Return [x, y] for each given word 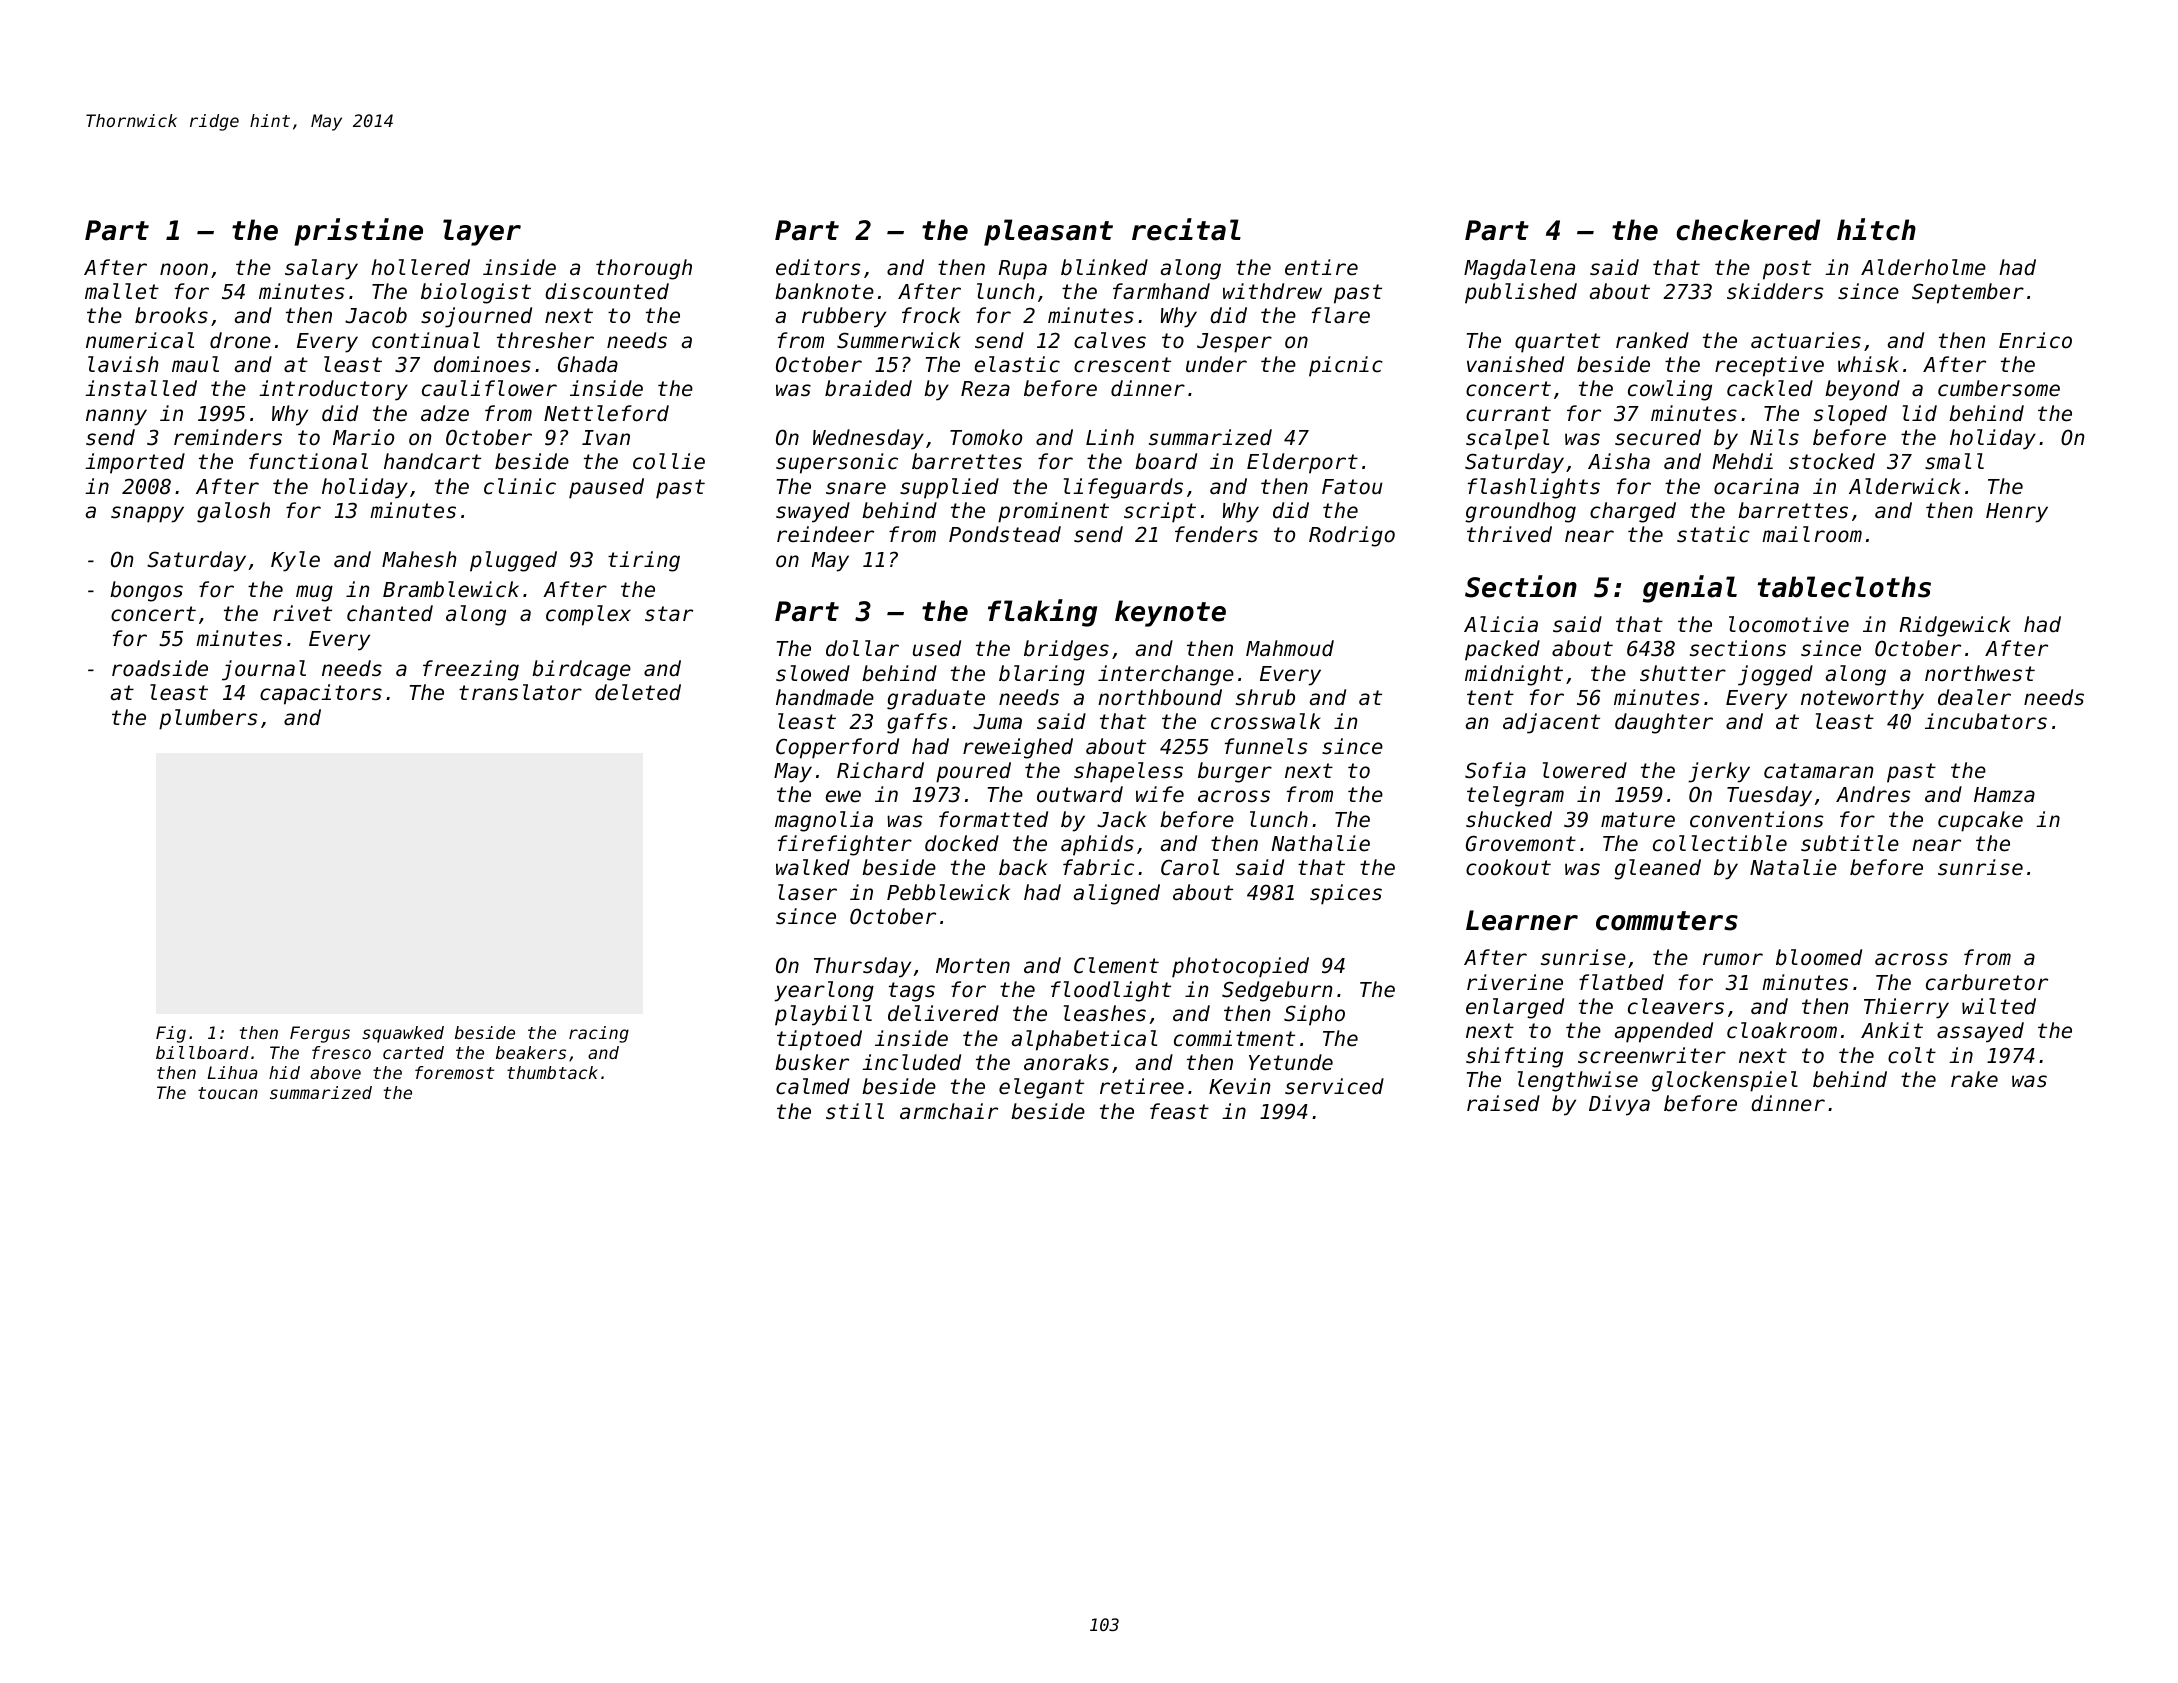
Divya [1619, 1105]
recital [1186, 229]
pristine [358, 232]
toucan [228, 1093]
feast [1179, 1111]
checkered [1748, 230]
